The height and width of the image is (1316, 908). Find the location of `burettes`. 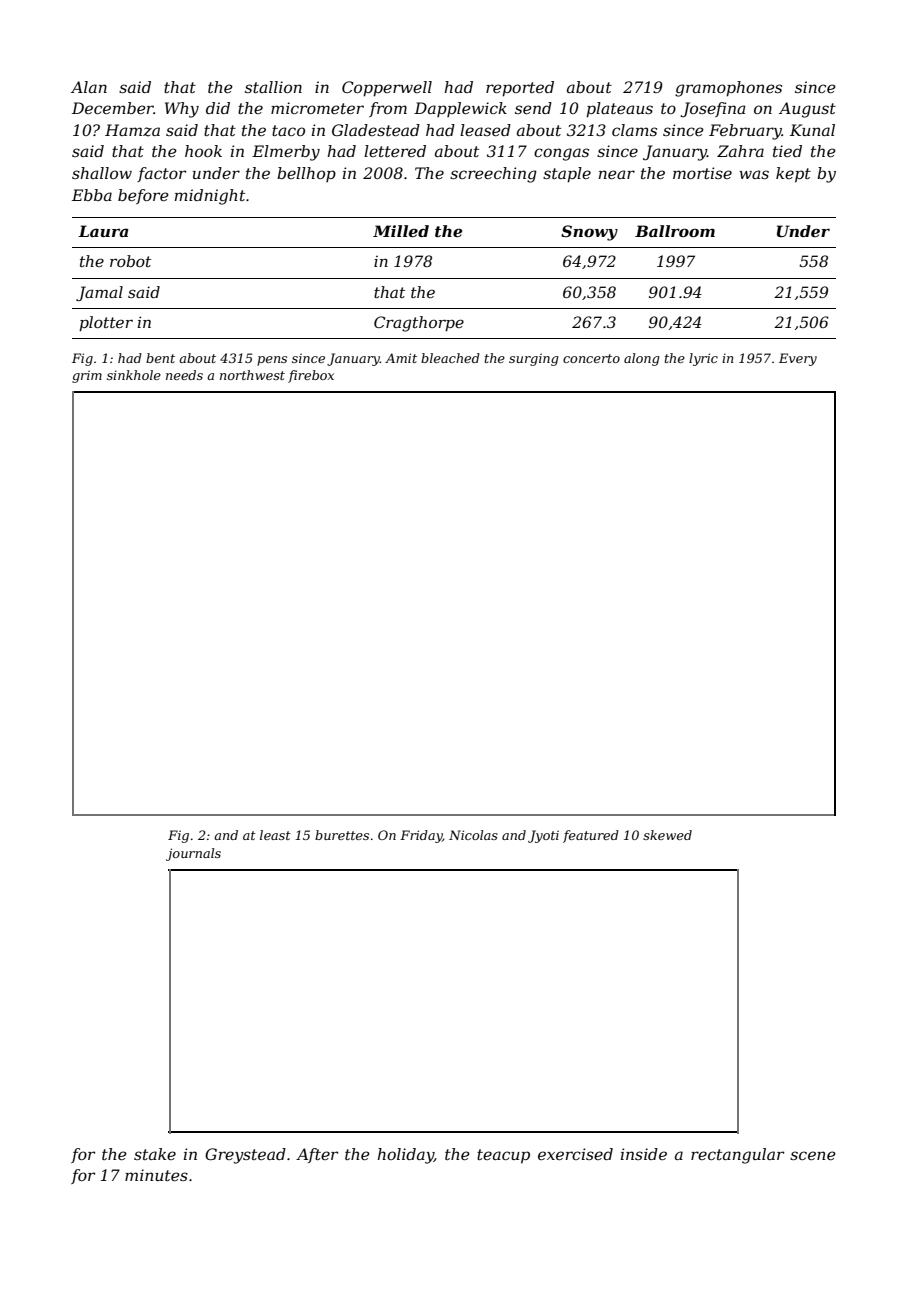

burettes is located at coordinates (342, 835).
